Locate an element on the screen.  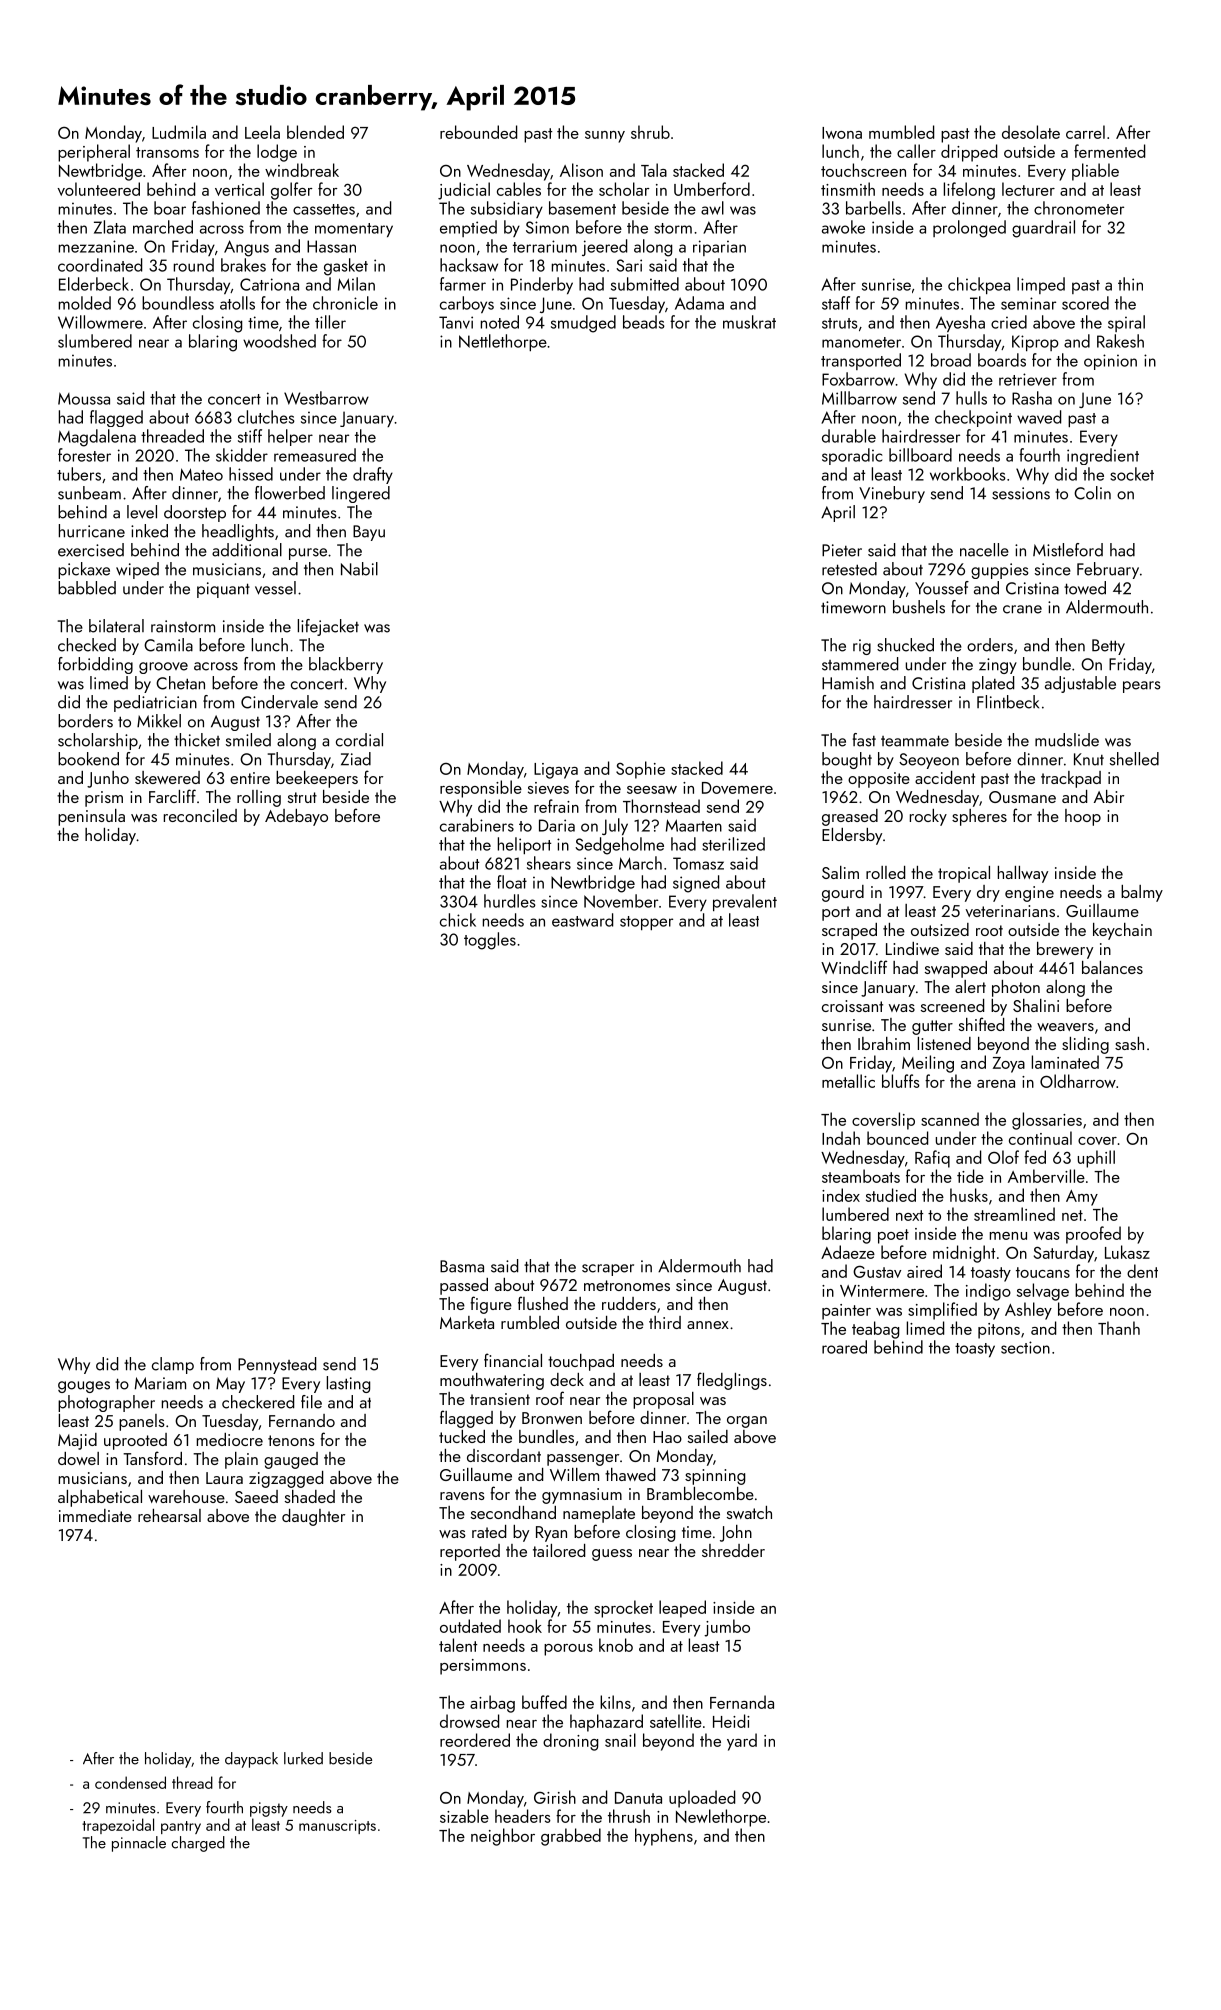
teammate is located at coordinates (915, 741).
